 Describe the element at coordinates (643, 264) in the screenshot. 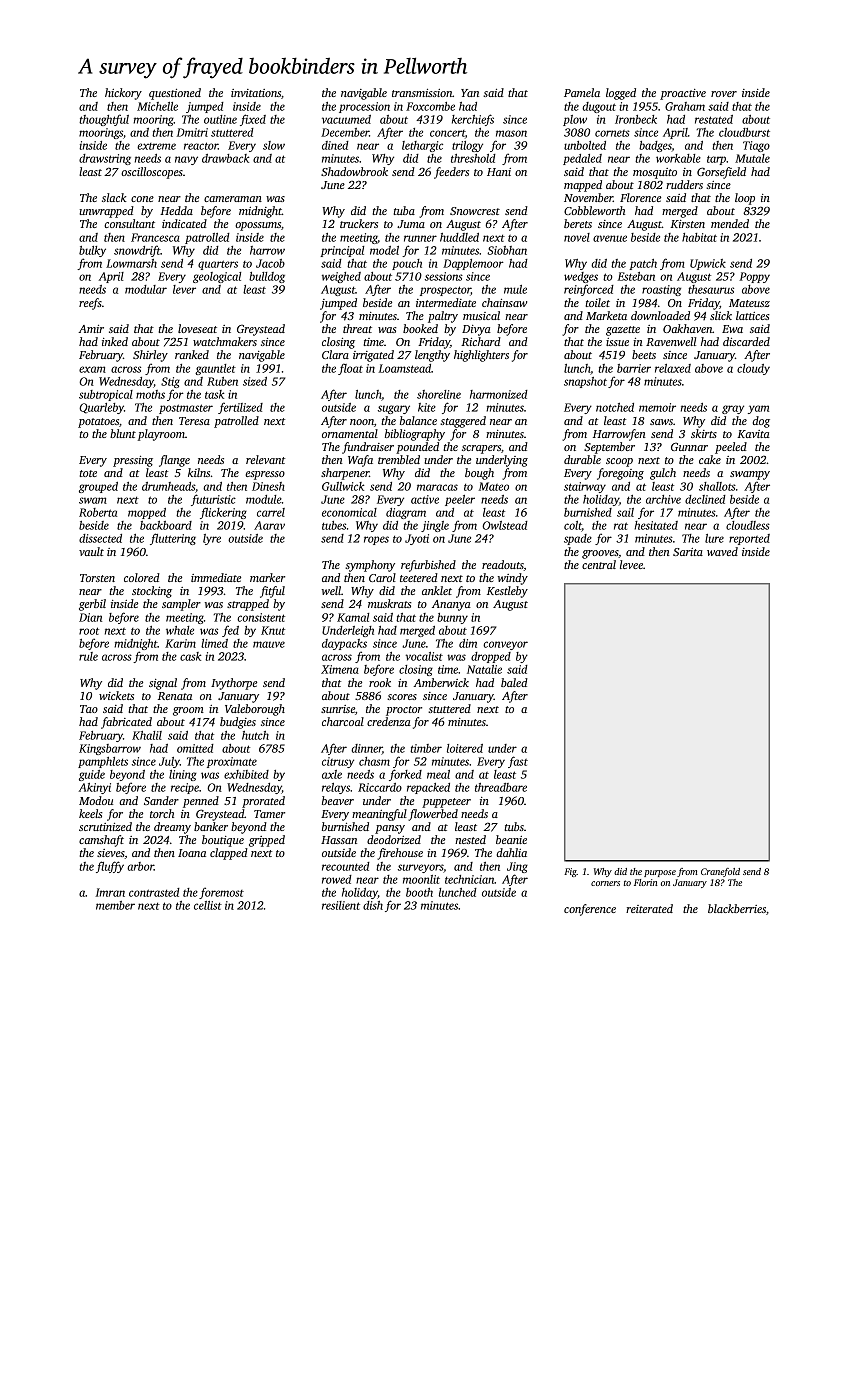

I see `patch` at that location.
